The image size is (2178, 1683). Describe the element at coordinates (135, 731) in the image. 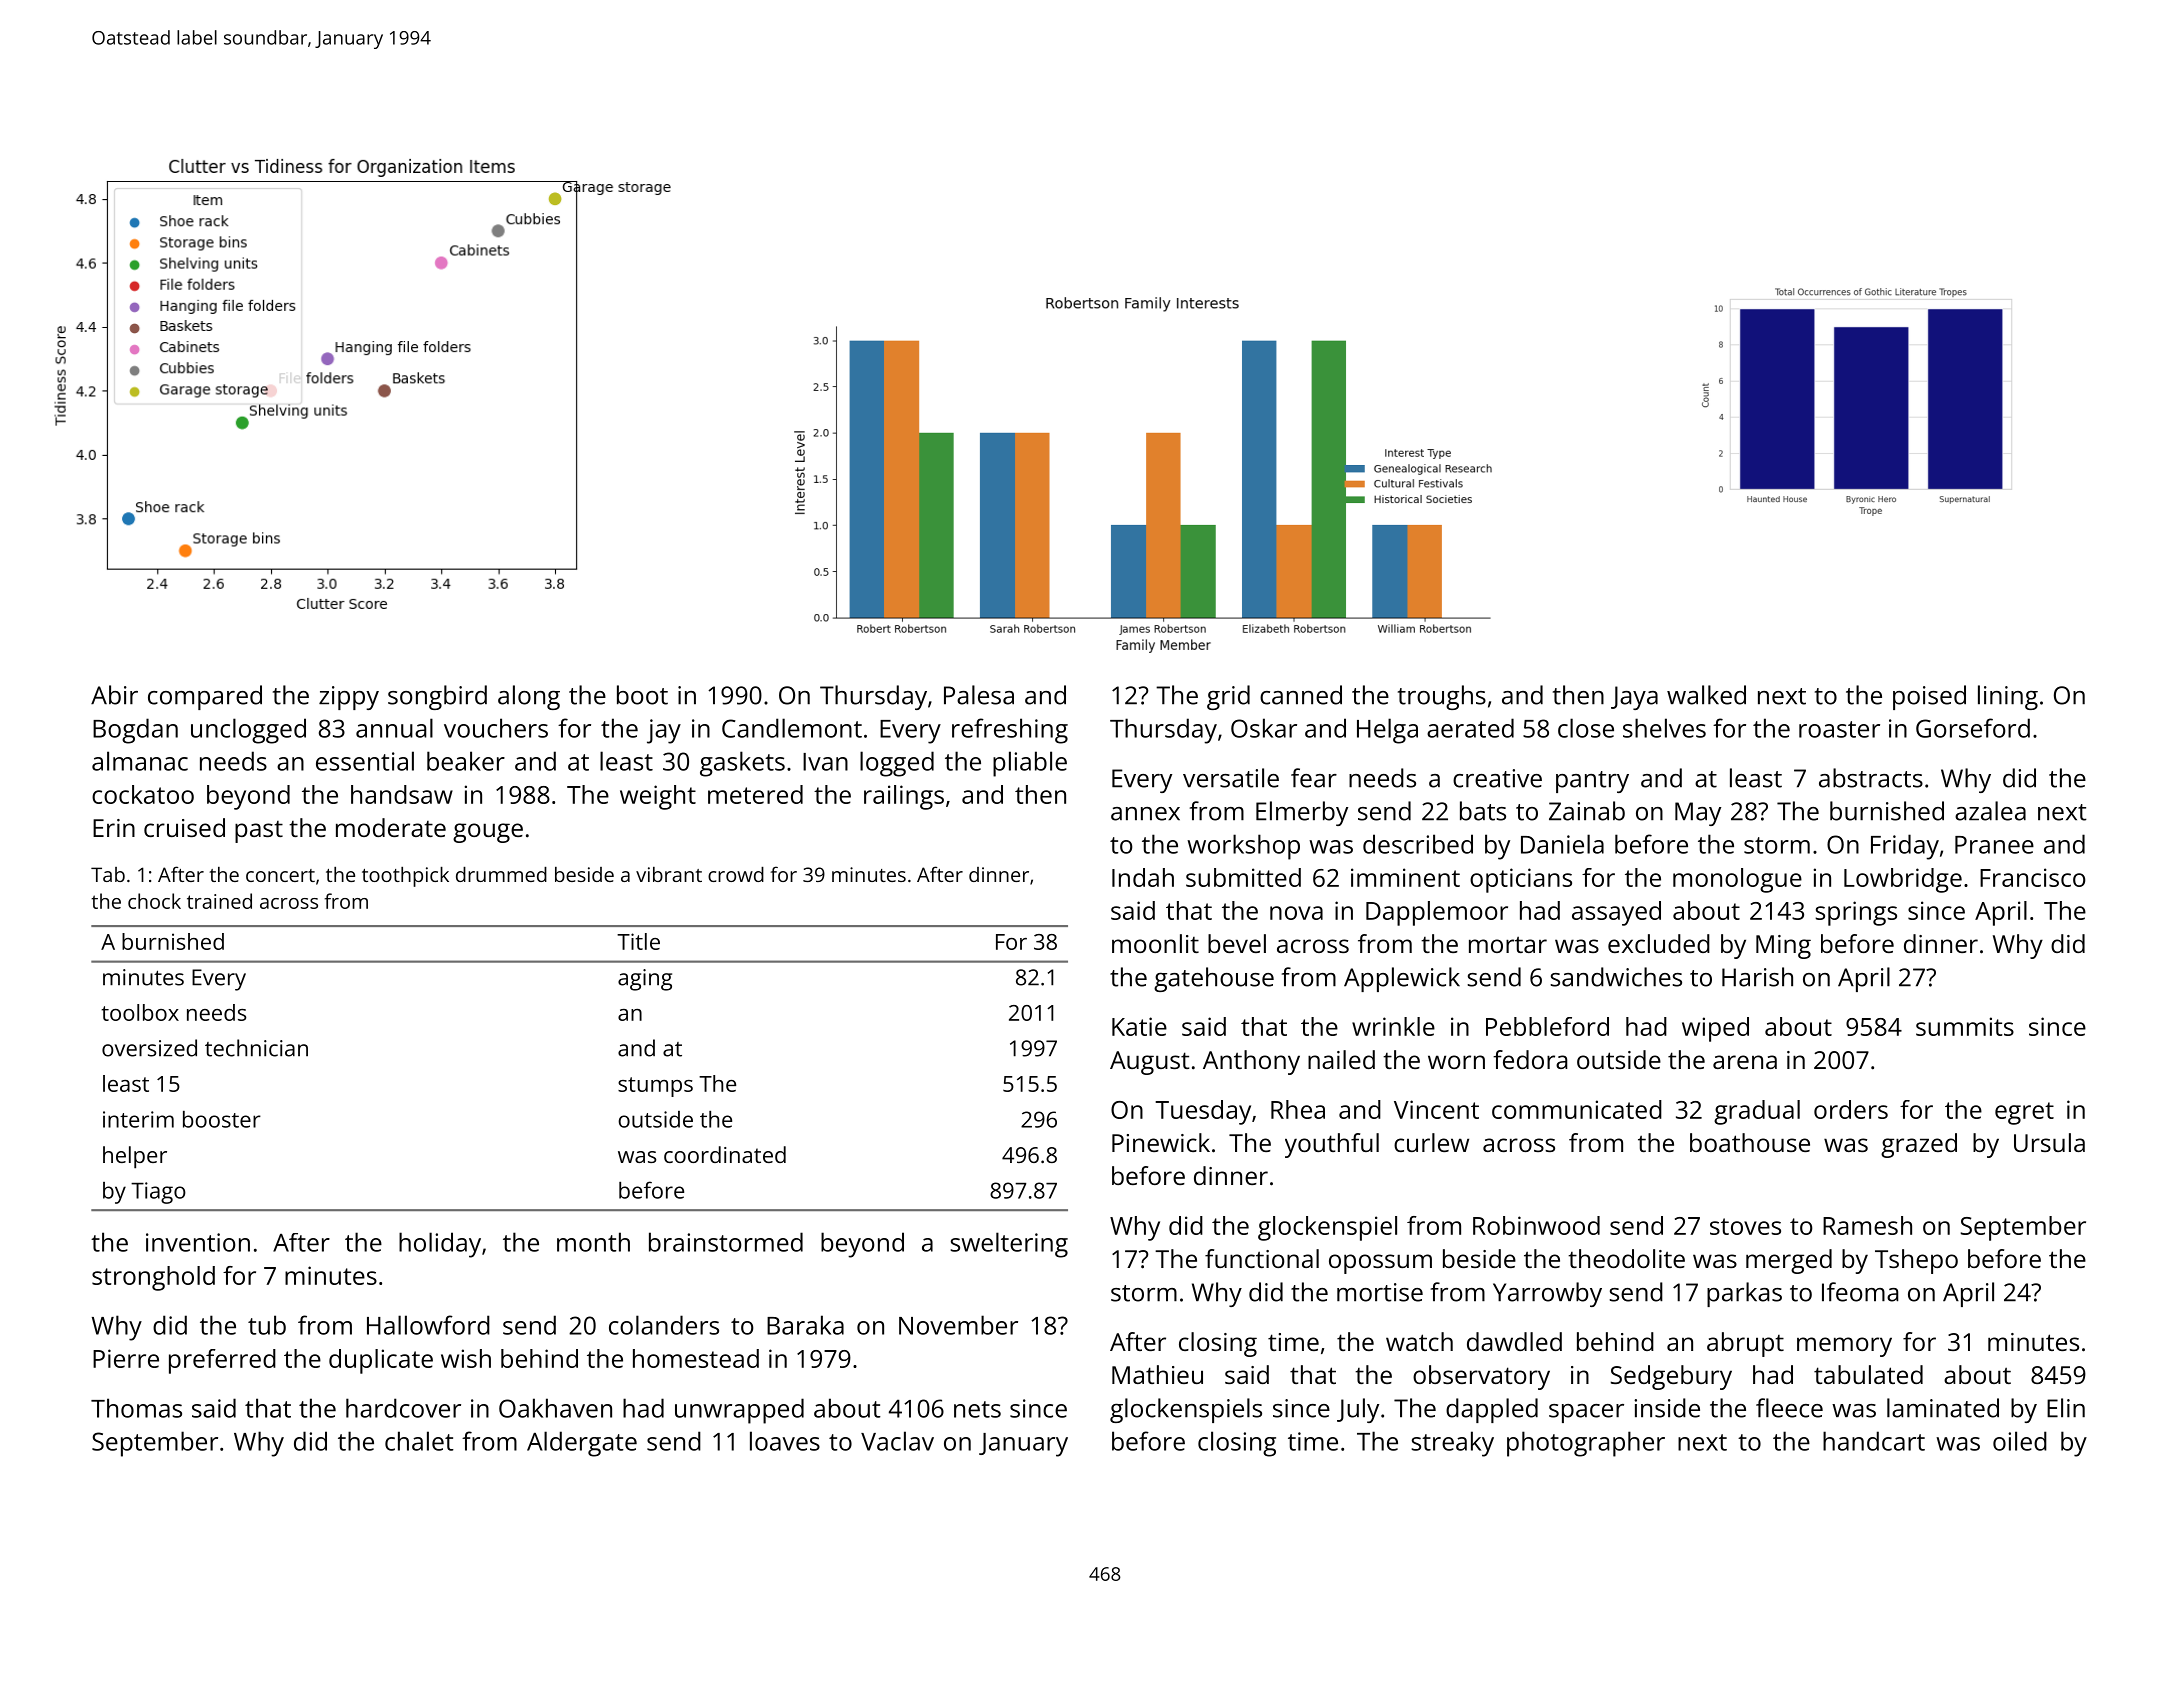

I see `Bogdan` at that location.
